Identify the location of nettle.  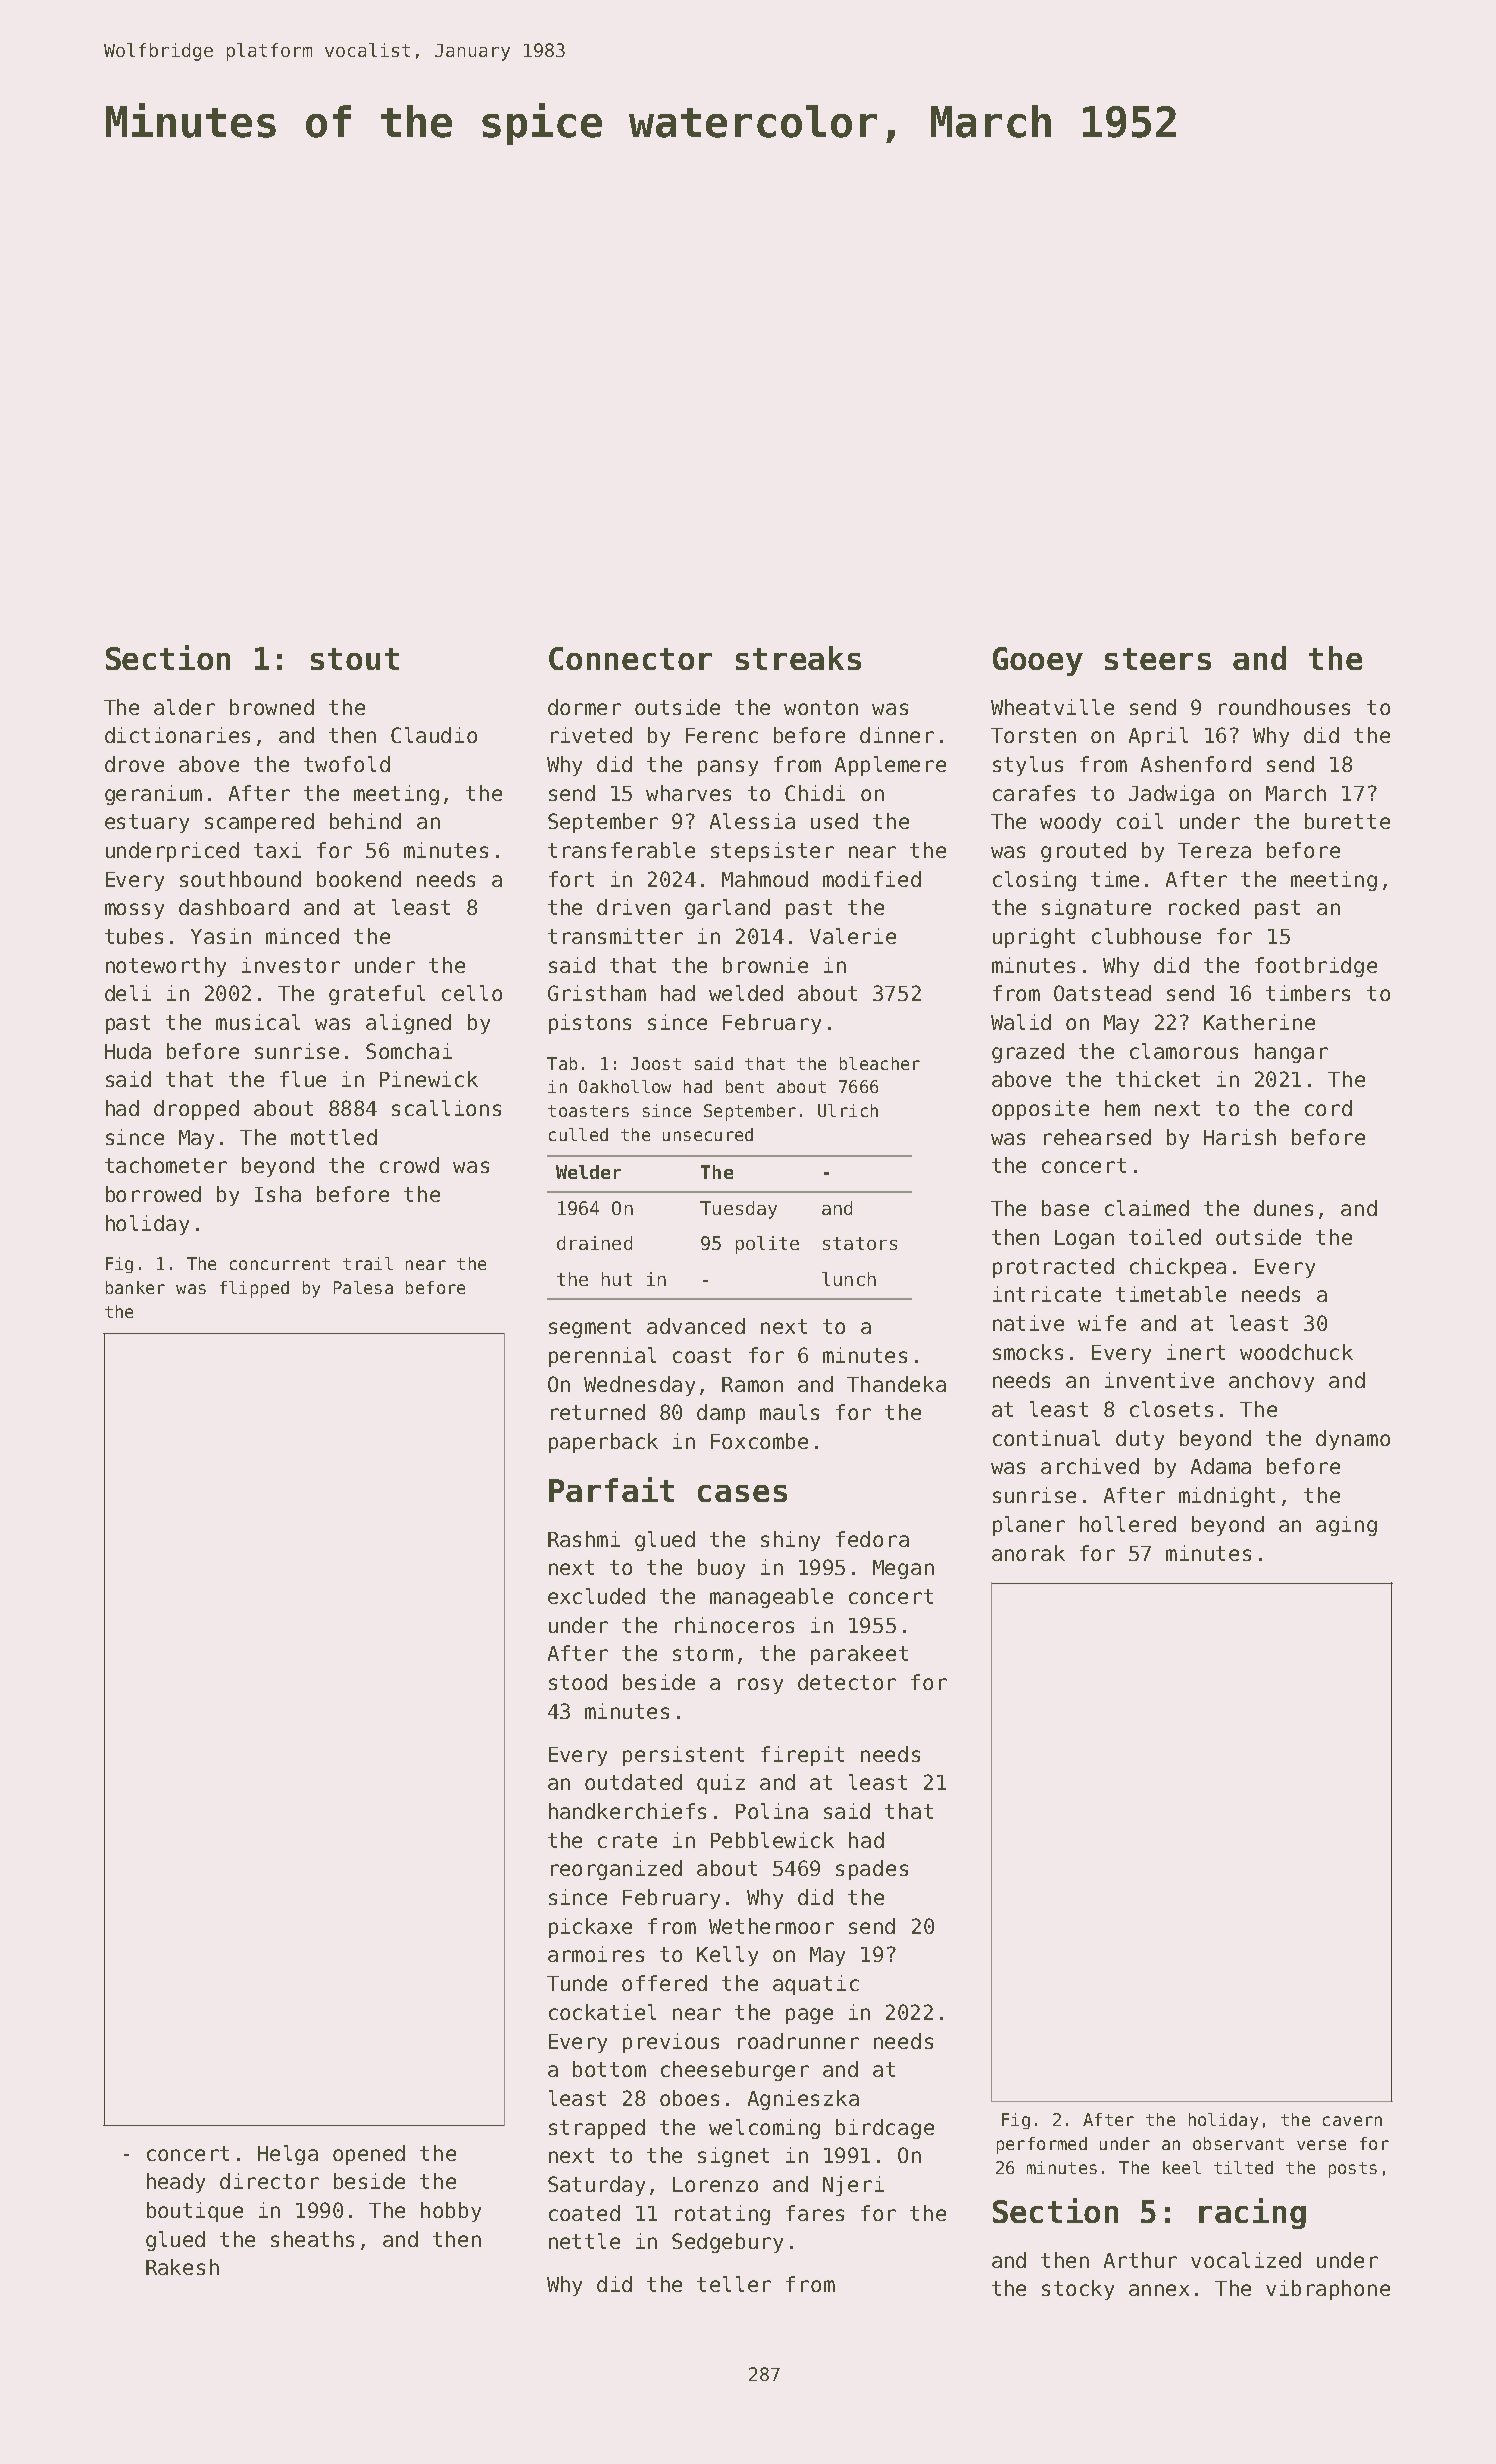
(584, 2241).
